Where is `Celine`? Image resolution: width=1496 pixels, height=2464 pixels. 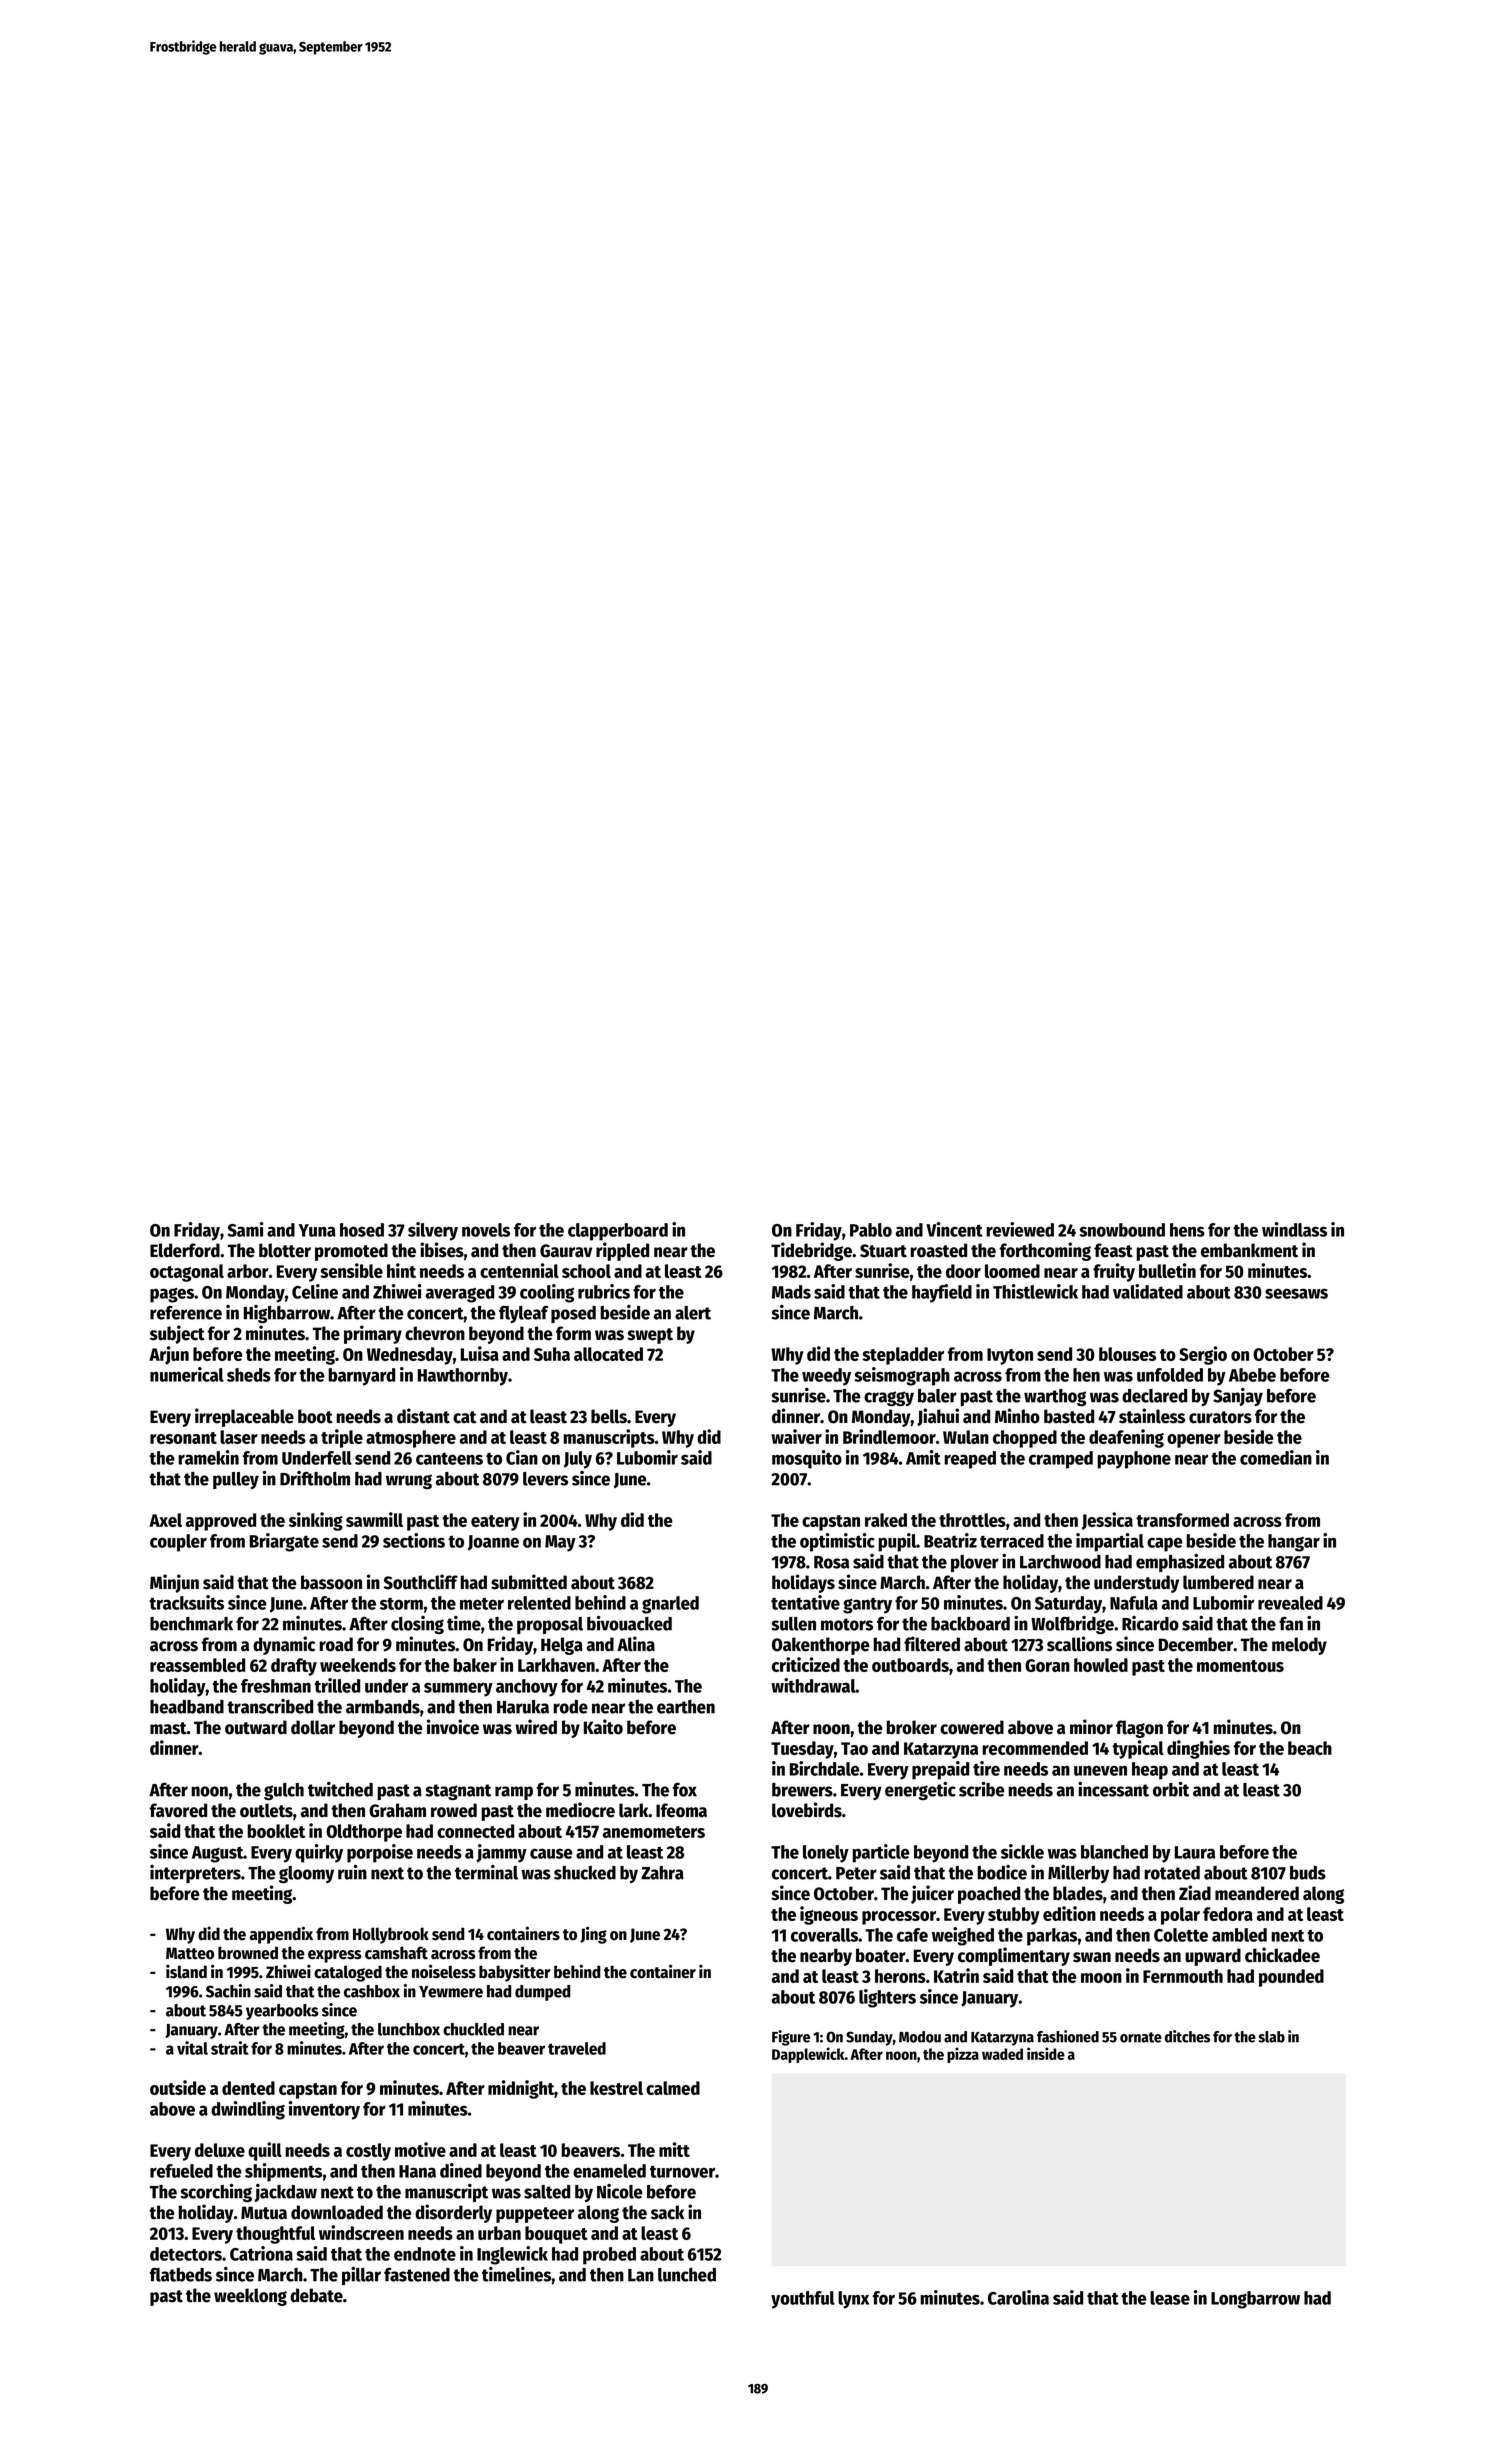 Celine is located at coordinates (315, 1291).
